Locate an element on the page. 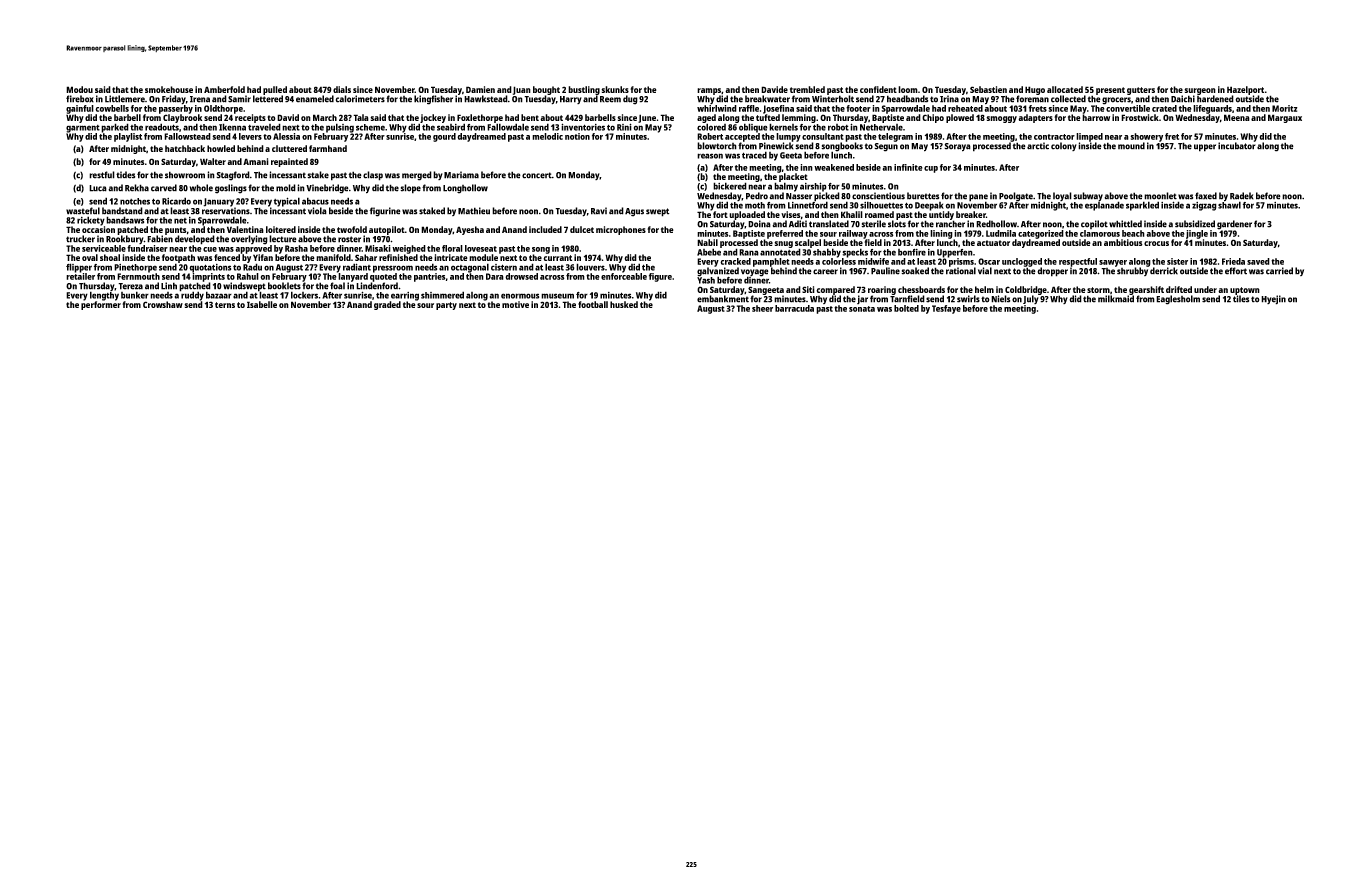 The width and height of the document is (1372, 887). dulcet is located at coordinates (582, 229).
